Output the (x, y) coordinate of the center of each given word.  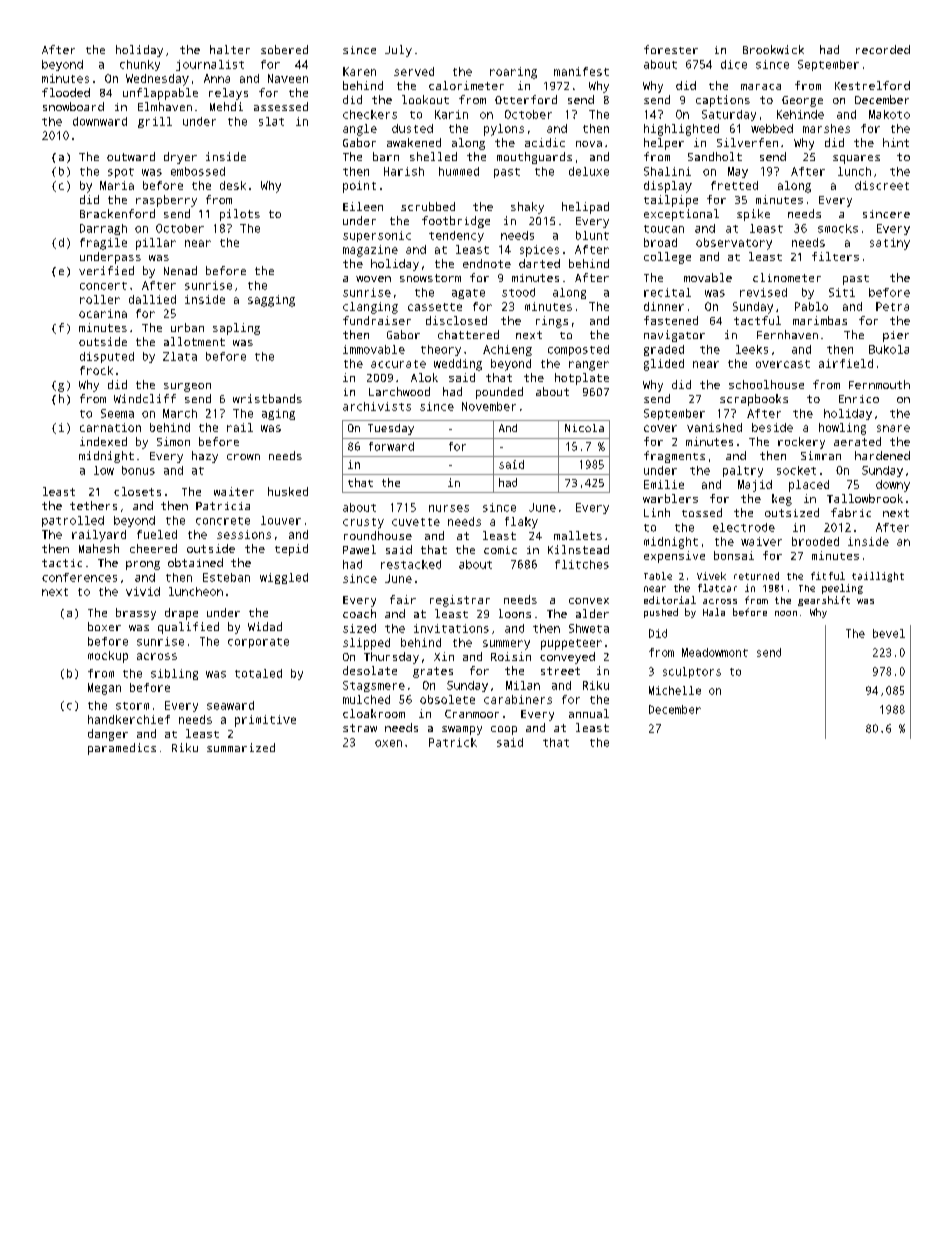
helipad (585, 208)
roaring (513, 73)
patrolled (73, 521)
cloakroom (374, 713)
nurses (449, 508)
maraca (761, 87)
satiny (890, 244)
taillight (878, 577)
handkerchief (129, 719)
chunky (140, 65)
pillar (156, 244)
